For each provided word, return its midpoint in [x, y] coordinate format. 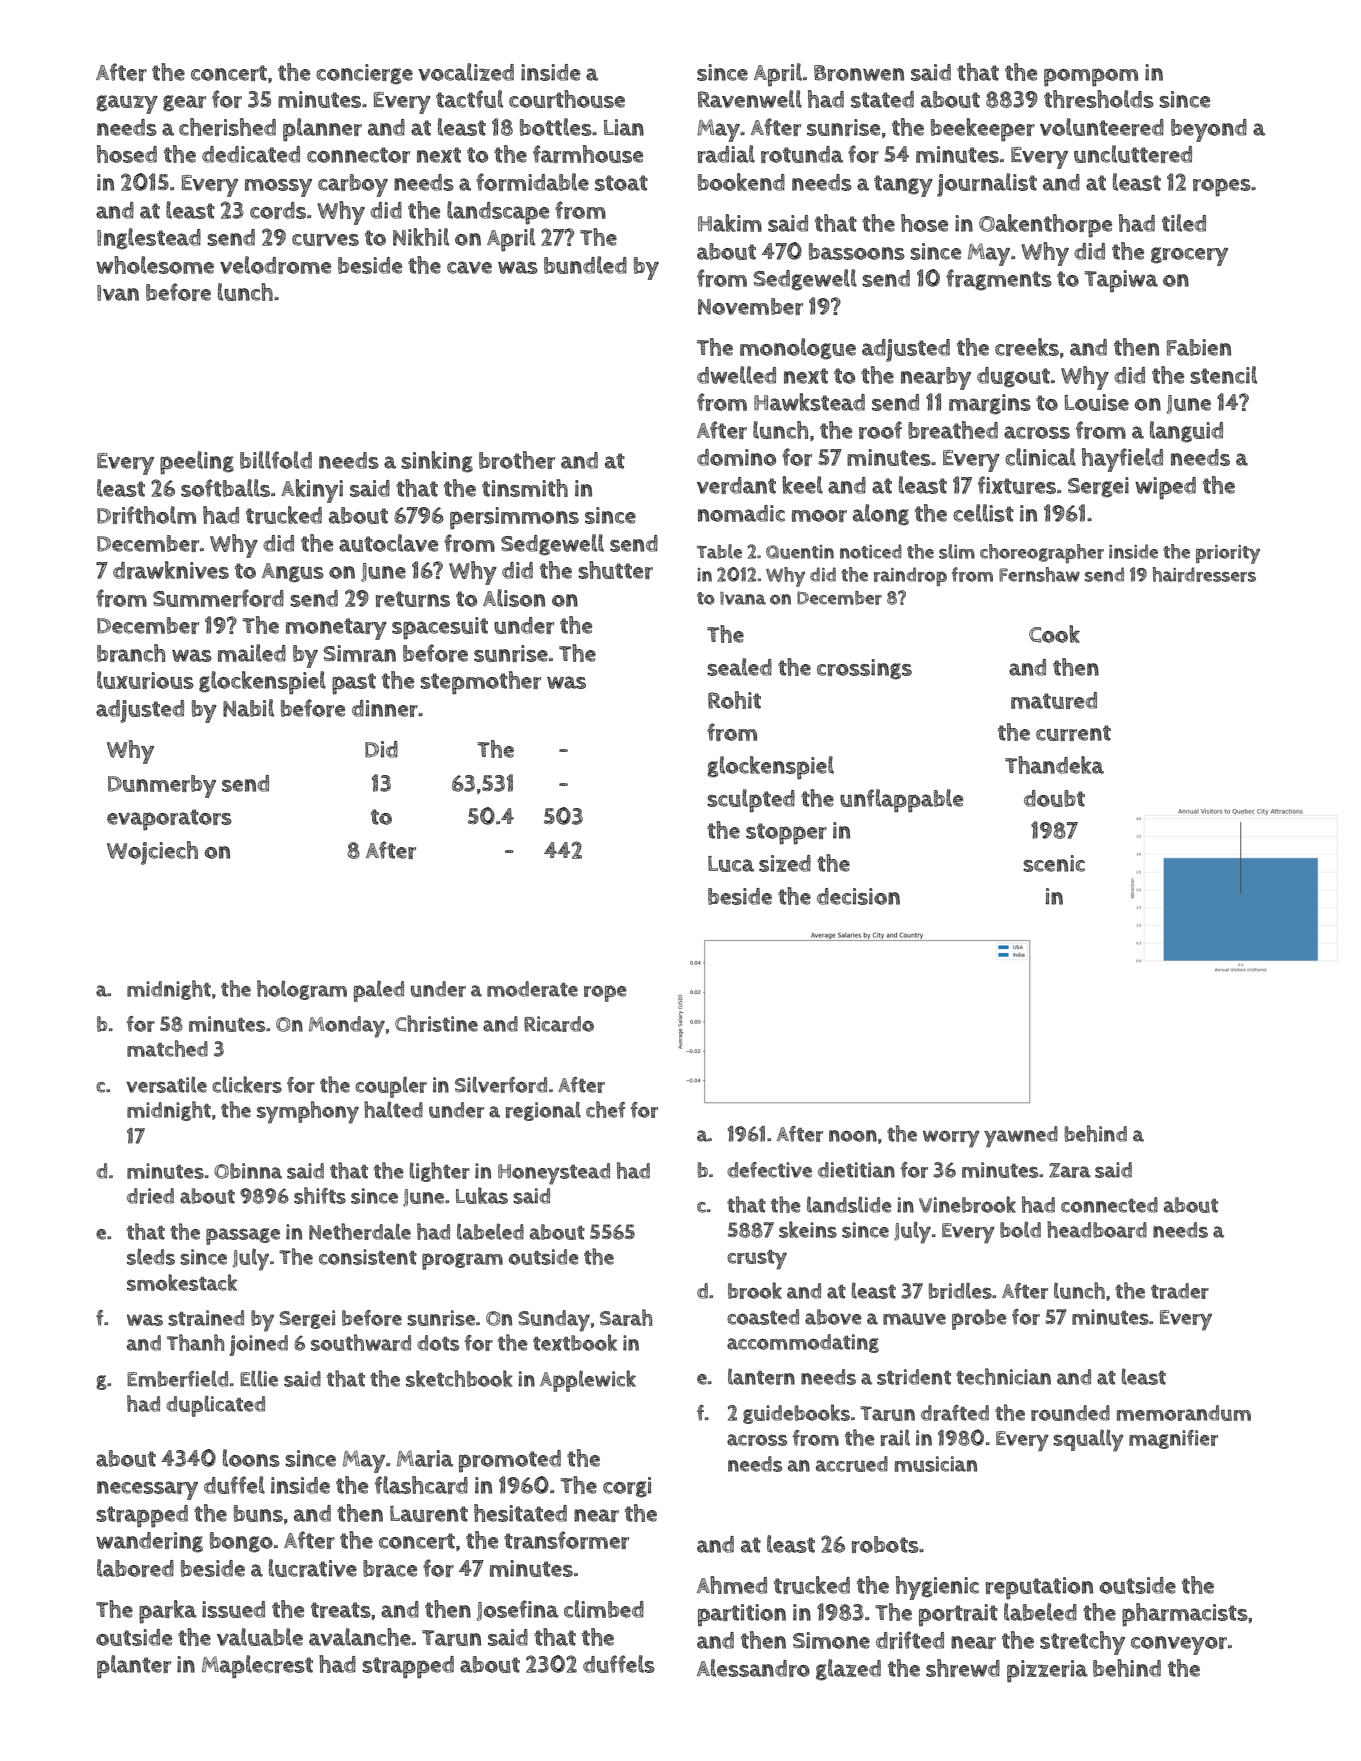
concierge [364, 74]
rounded [1070, 1413]
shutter [615, 570]
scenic [1054, 863]
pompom [1091, 77]
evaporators [169, 820]
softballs [225, 488]
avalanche [360, 1637]
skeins [808, 1229]
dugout [1013, 377]
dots [438, 1343]
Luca [731, 864]
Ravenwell [750, 99]
